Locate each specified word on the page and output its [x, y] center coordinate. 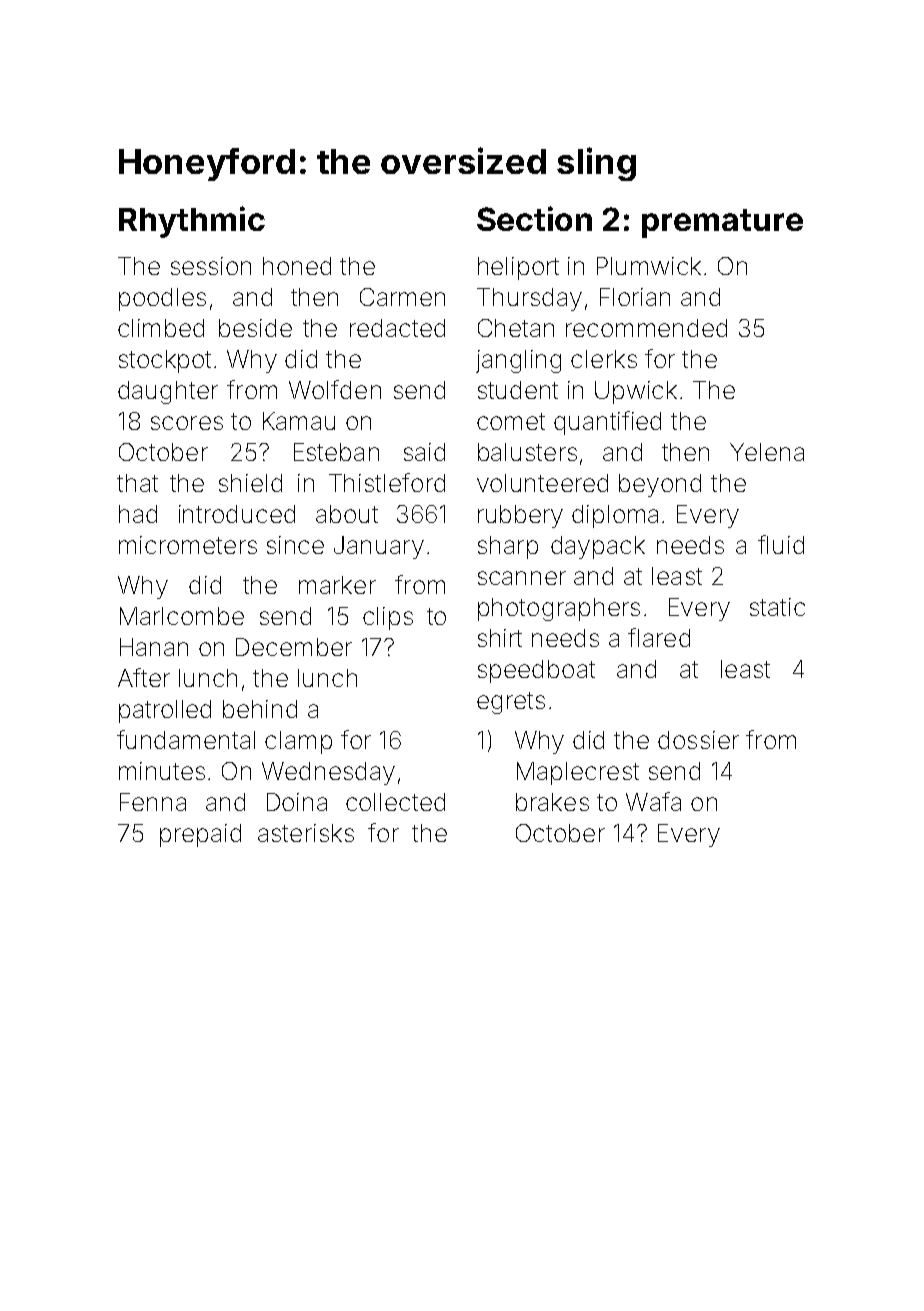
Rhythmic [192, 222]
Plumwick [649, 266]
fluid [781, 544]
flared [659, 637]
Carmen [402, 297]
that [137, 483]
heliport [518, 268]
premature [722, 223]
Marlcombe [182, 616]
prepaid [200, 835]
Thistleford [387, 482]
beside [255, 328]
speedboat [536, 671]
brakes [552, 802]
